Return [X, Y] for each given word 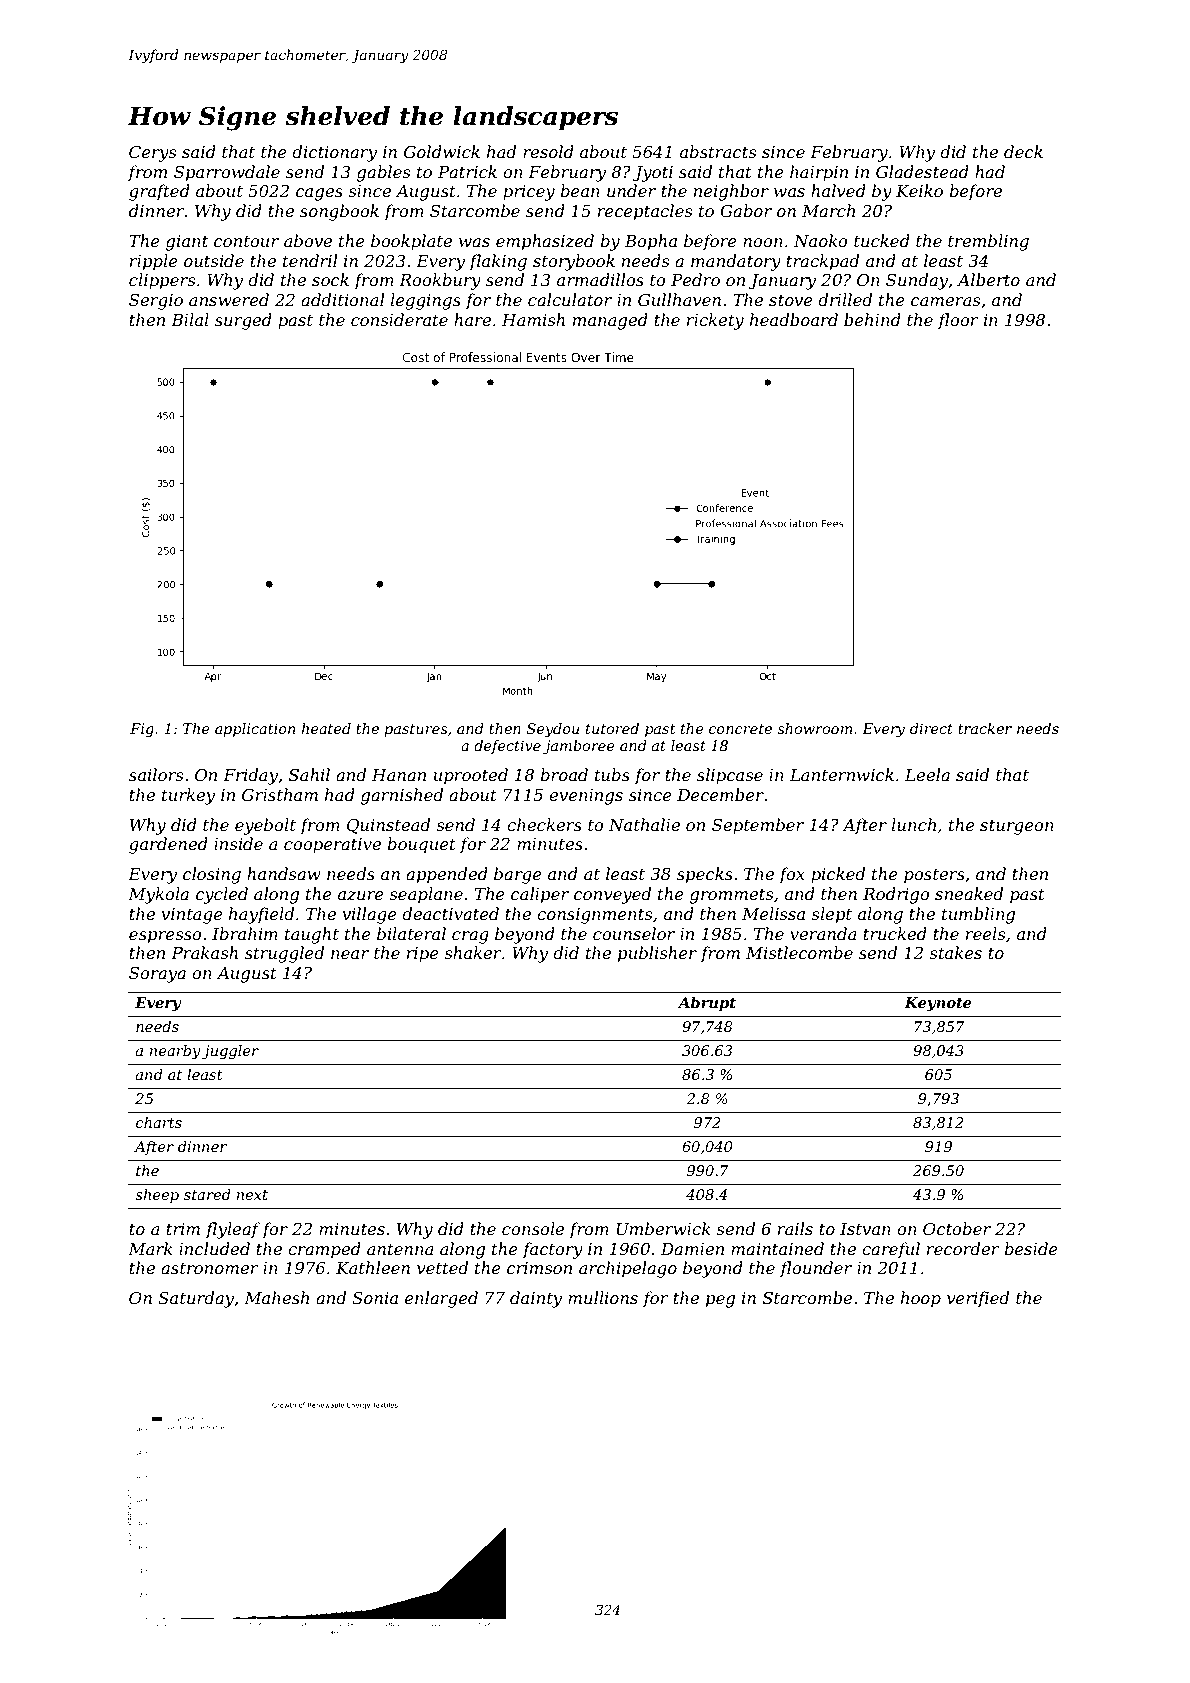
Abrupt [707, 1004]
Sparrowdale [227, 173]
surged [243, 321]
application [255, 730]
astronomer [209, 1268]
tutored [612, 728]
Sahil [309, 774]
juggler [230, 1052]
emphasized [545, 242]
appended [447, 875]
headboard [794, 319]
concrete [740, 729]
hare [472, 319]
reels [985, 933]
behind [872, 319]
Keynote [938, 1004]
